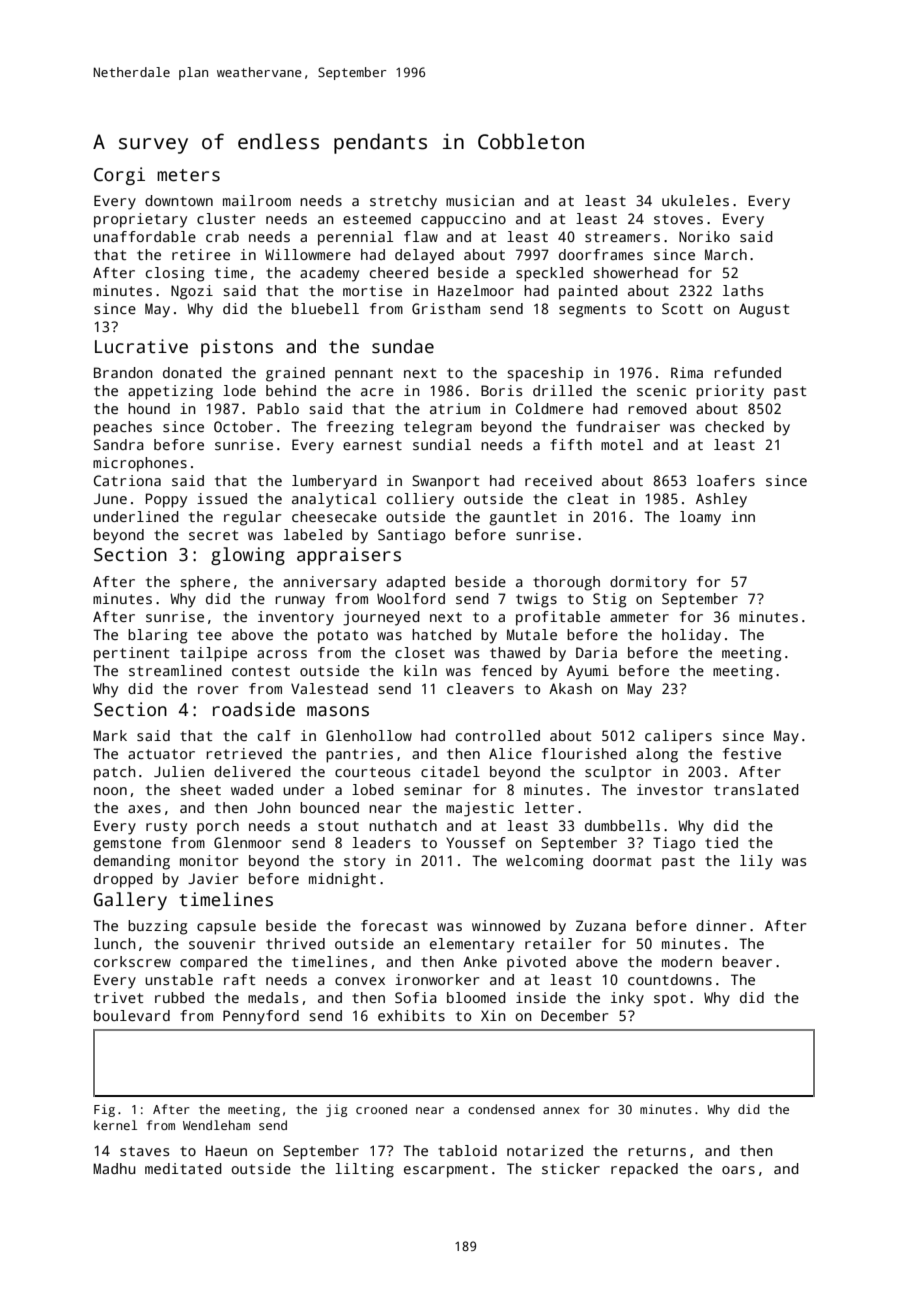  I want to click on lily, so click(756, 862).
